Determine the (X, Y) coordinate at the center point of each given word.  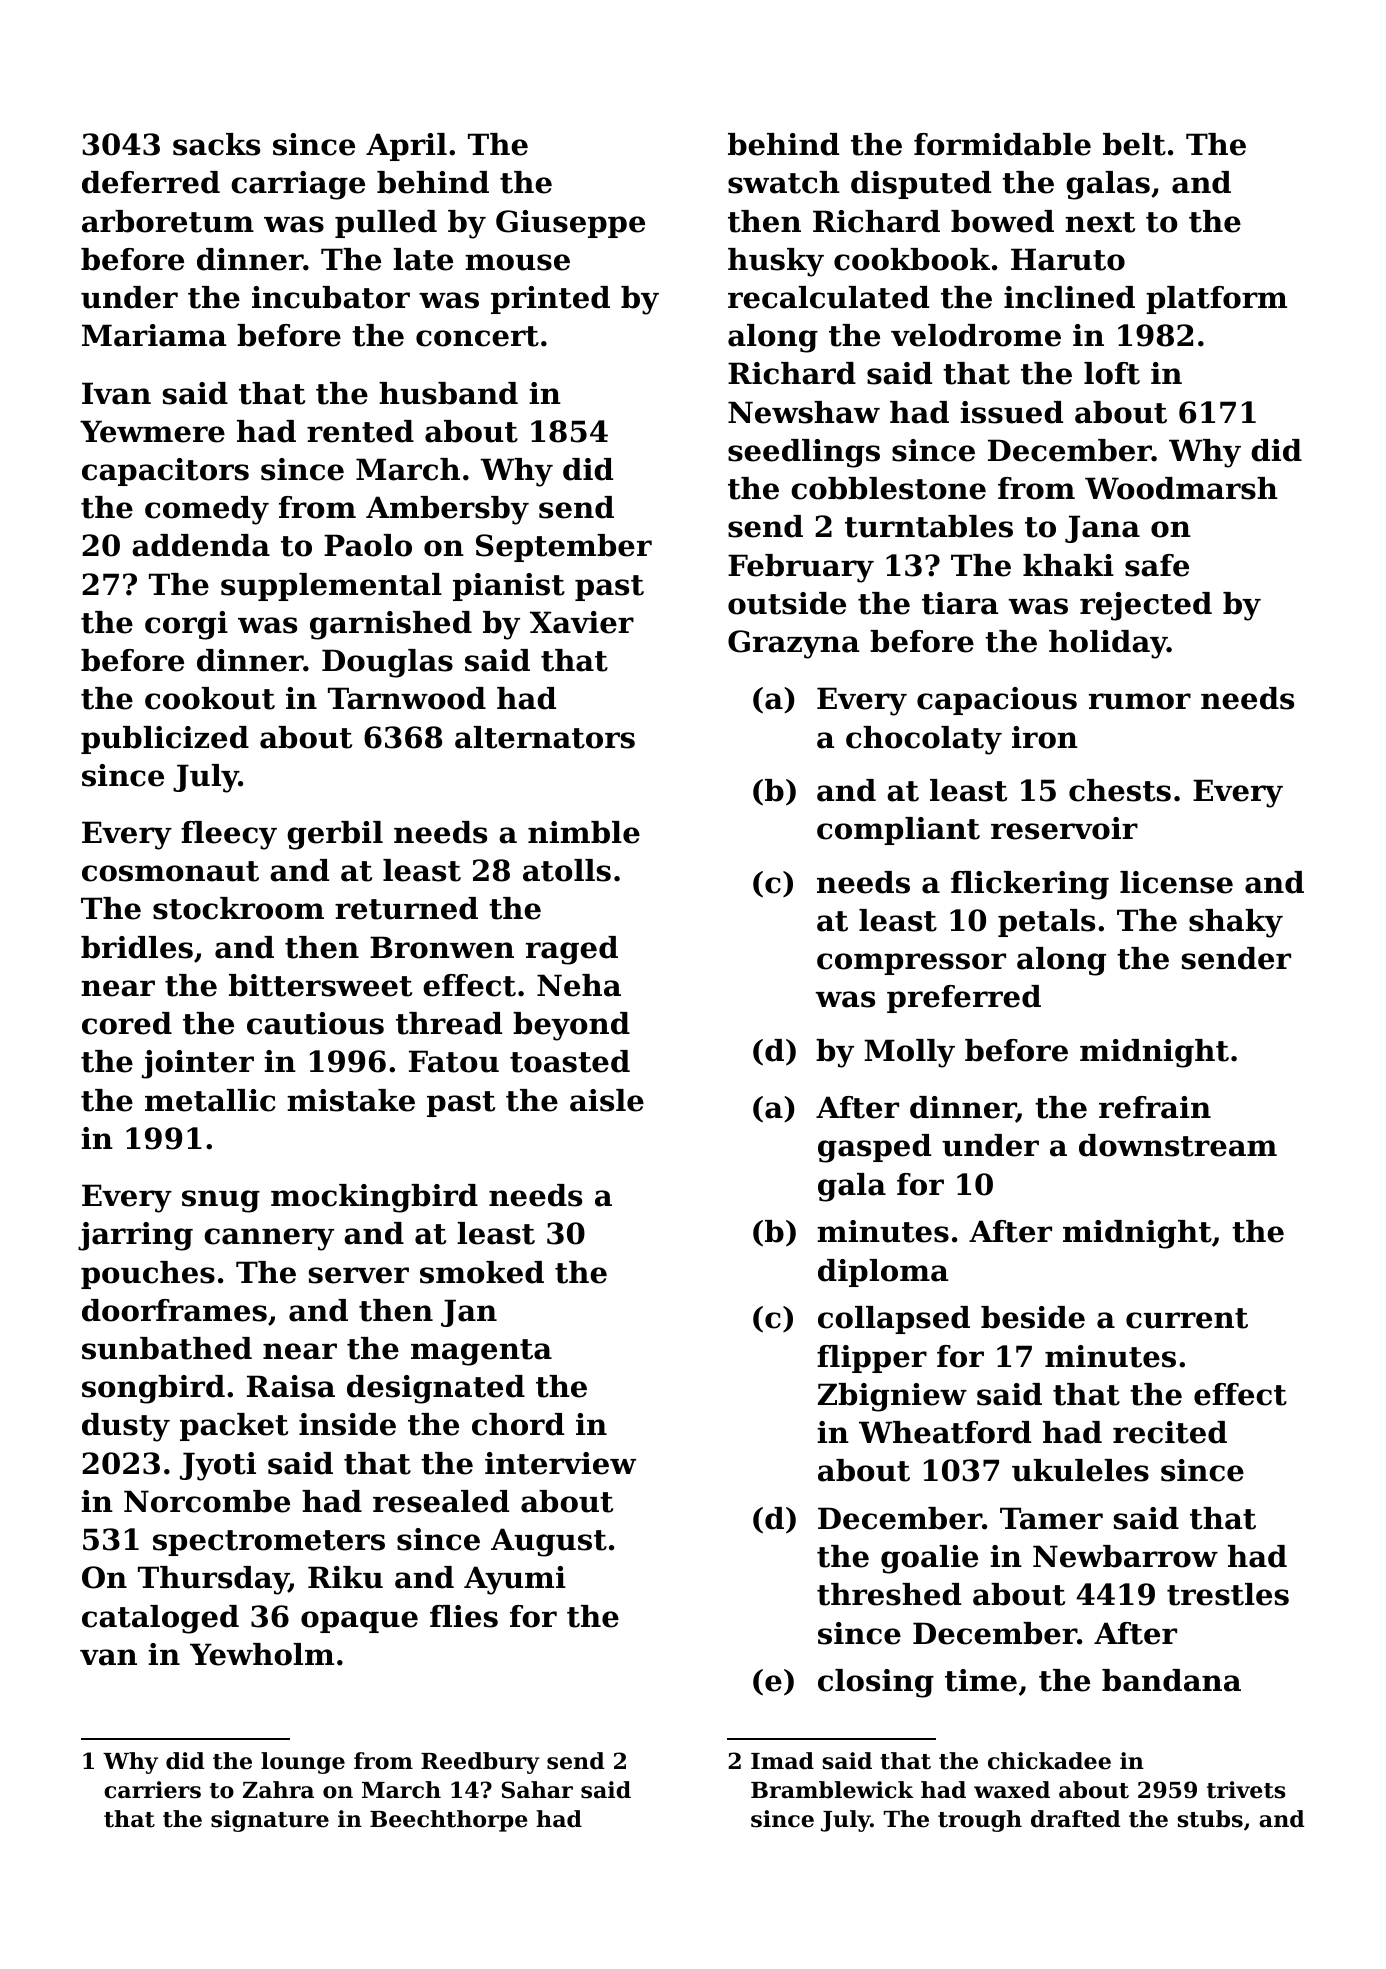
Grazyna (793, 644)
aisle (607, 1100)
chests (1120, 790)
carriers (152, 1790)
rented (360, 431)
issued (1011, 412)
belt (1134, 144)
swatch (784, 182)
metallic (210, 1100)
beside (1033, 1317)
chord (518, 1424)
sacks (216, 144)
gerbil (335, 835)
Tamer (1051, 1518)
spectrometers (269, 1543)
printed (550, 300)
